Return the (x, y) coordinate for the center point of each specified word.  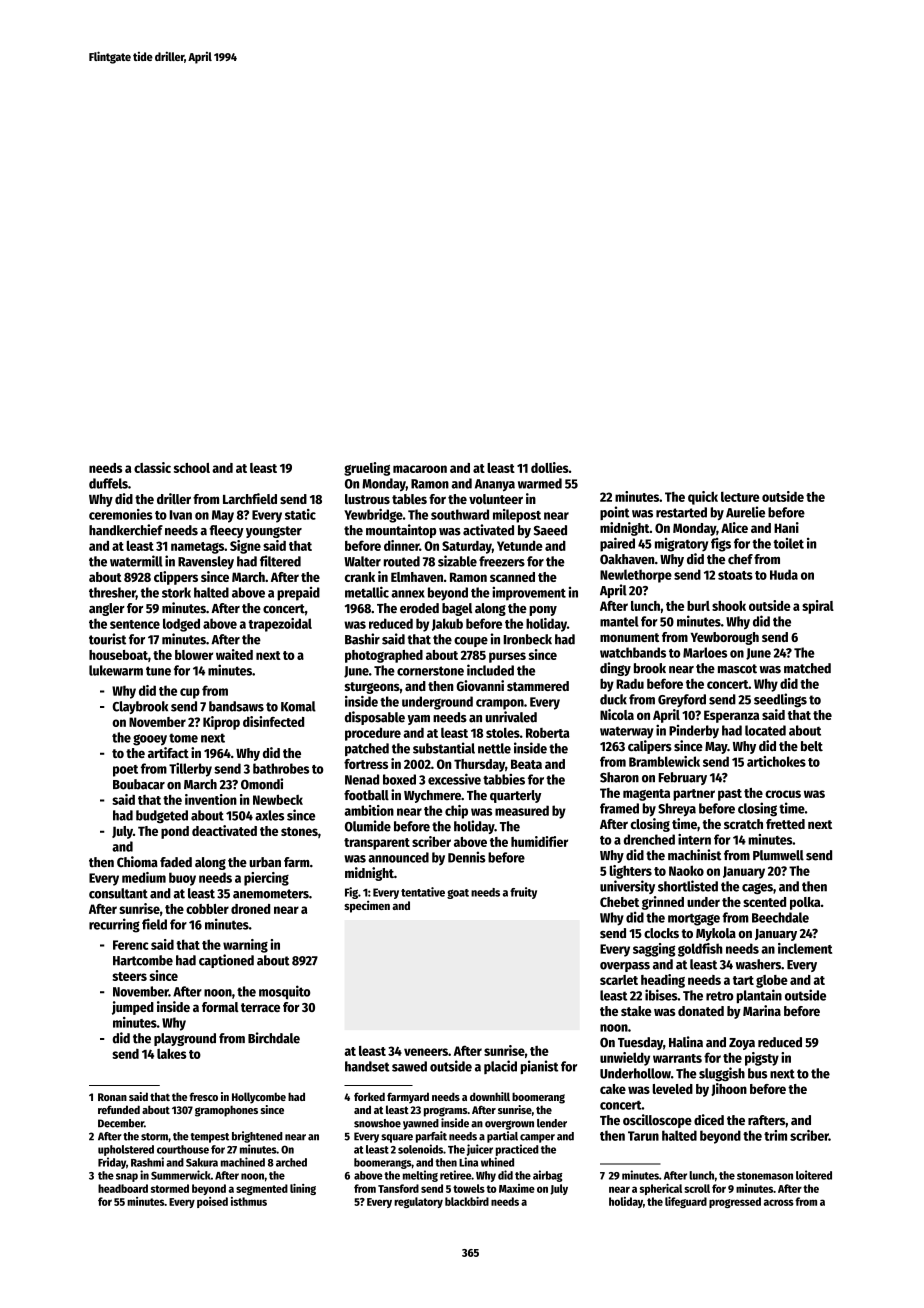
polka (805, 903)
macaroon (420, 469)
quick (703, 498)
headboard (123, 1188)
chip (456, 812)
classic (152, 467)
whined (497, 1162)
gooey (150, 740)
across (779, 1202)
